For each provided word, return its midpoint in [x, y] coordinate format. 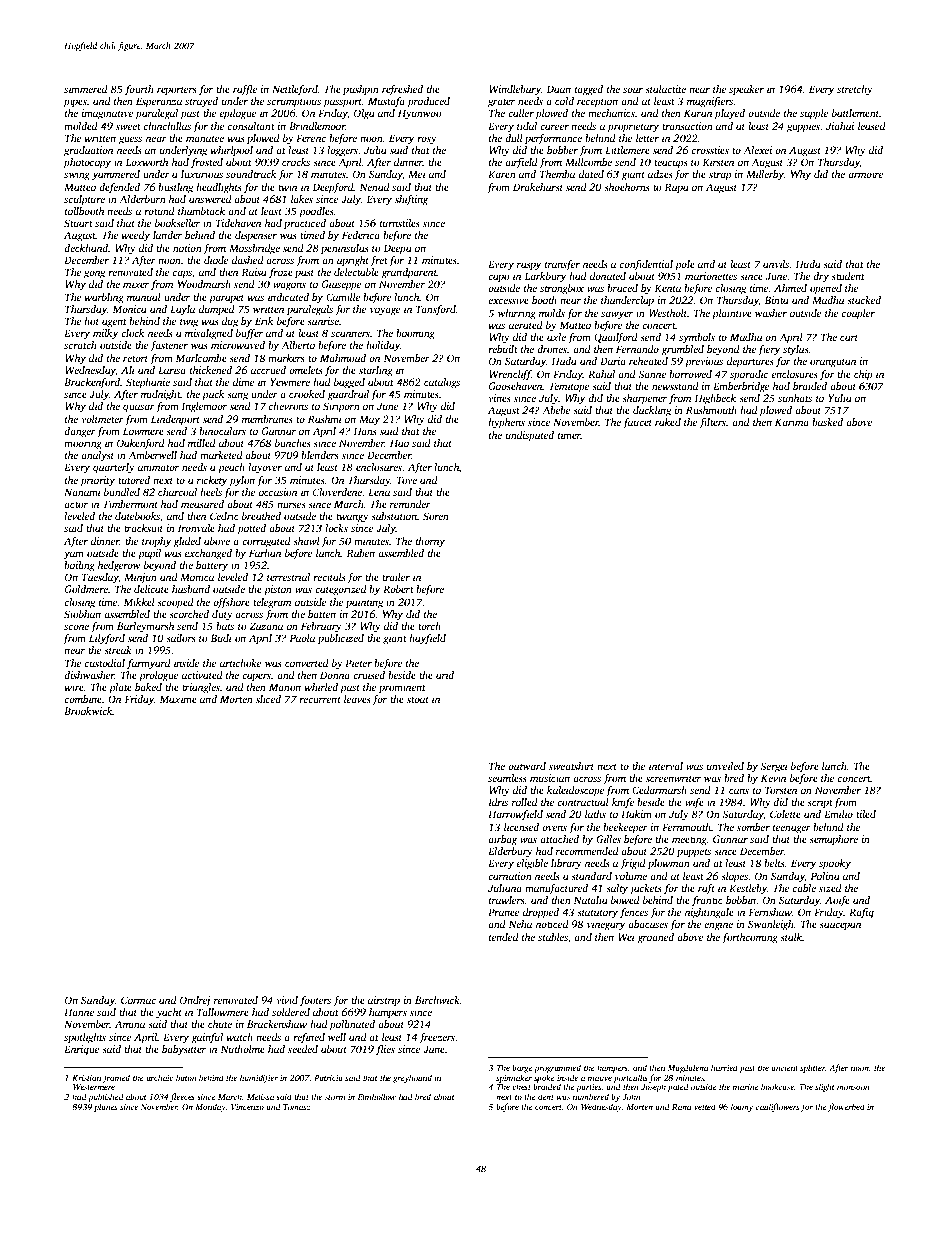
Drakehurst [538, 187]
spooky [835, 864]
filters [712, 423]
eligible [532, 864]
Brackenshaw [277, 1024]
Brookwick [88, 711]
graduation [88, 151]
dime [243, 382]
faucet [637, 423]
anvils [776, 264]
